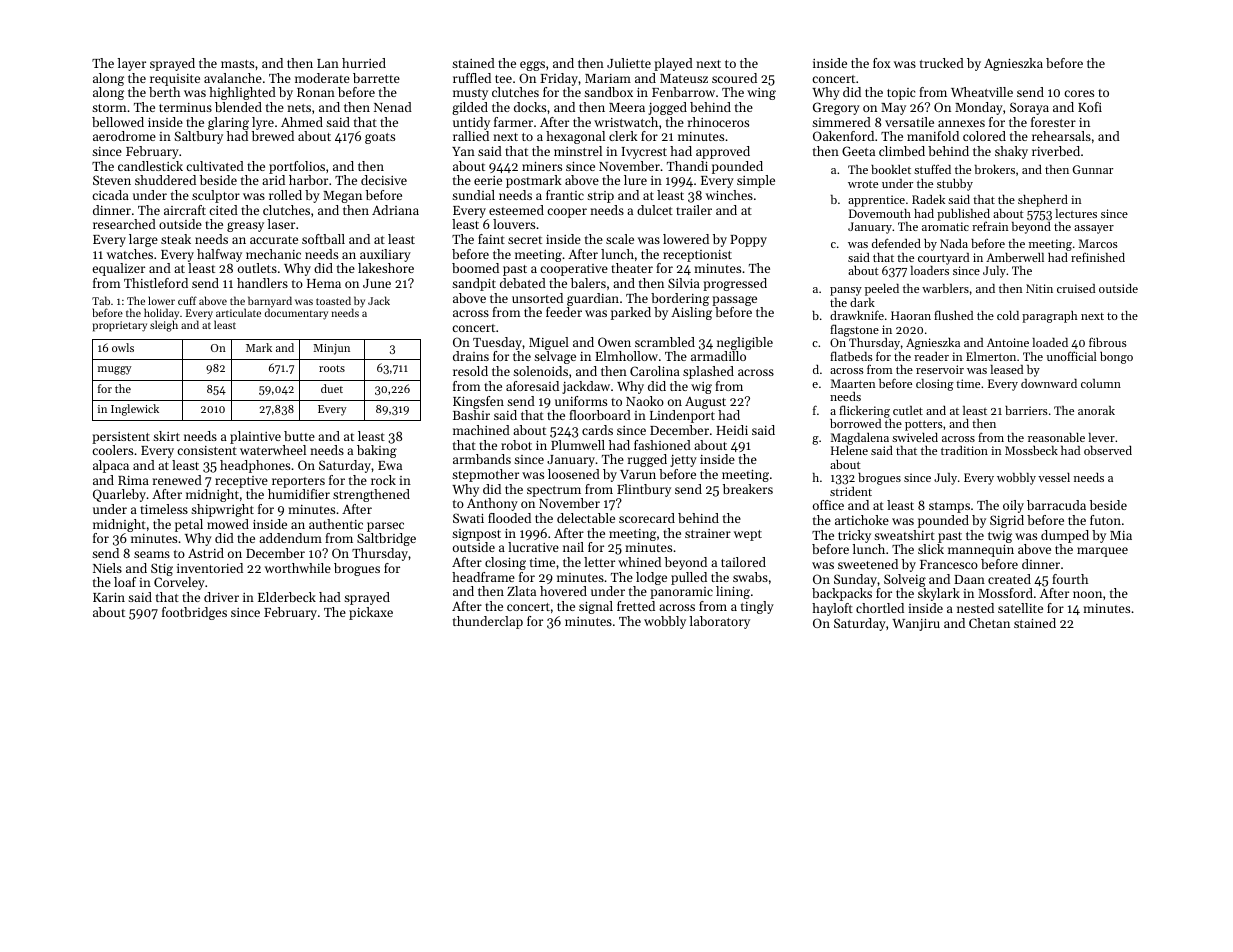 The width and height of the page is (1233, 952). What do you see at coordinates (708, 372) in the page?
I see `splashed` at bounding box center [708, 372].
